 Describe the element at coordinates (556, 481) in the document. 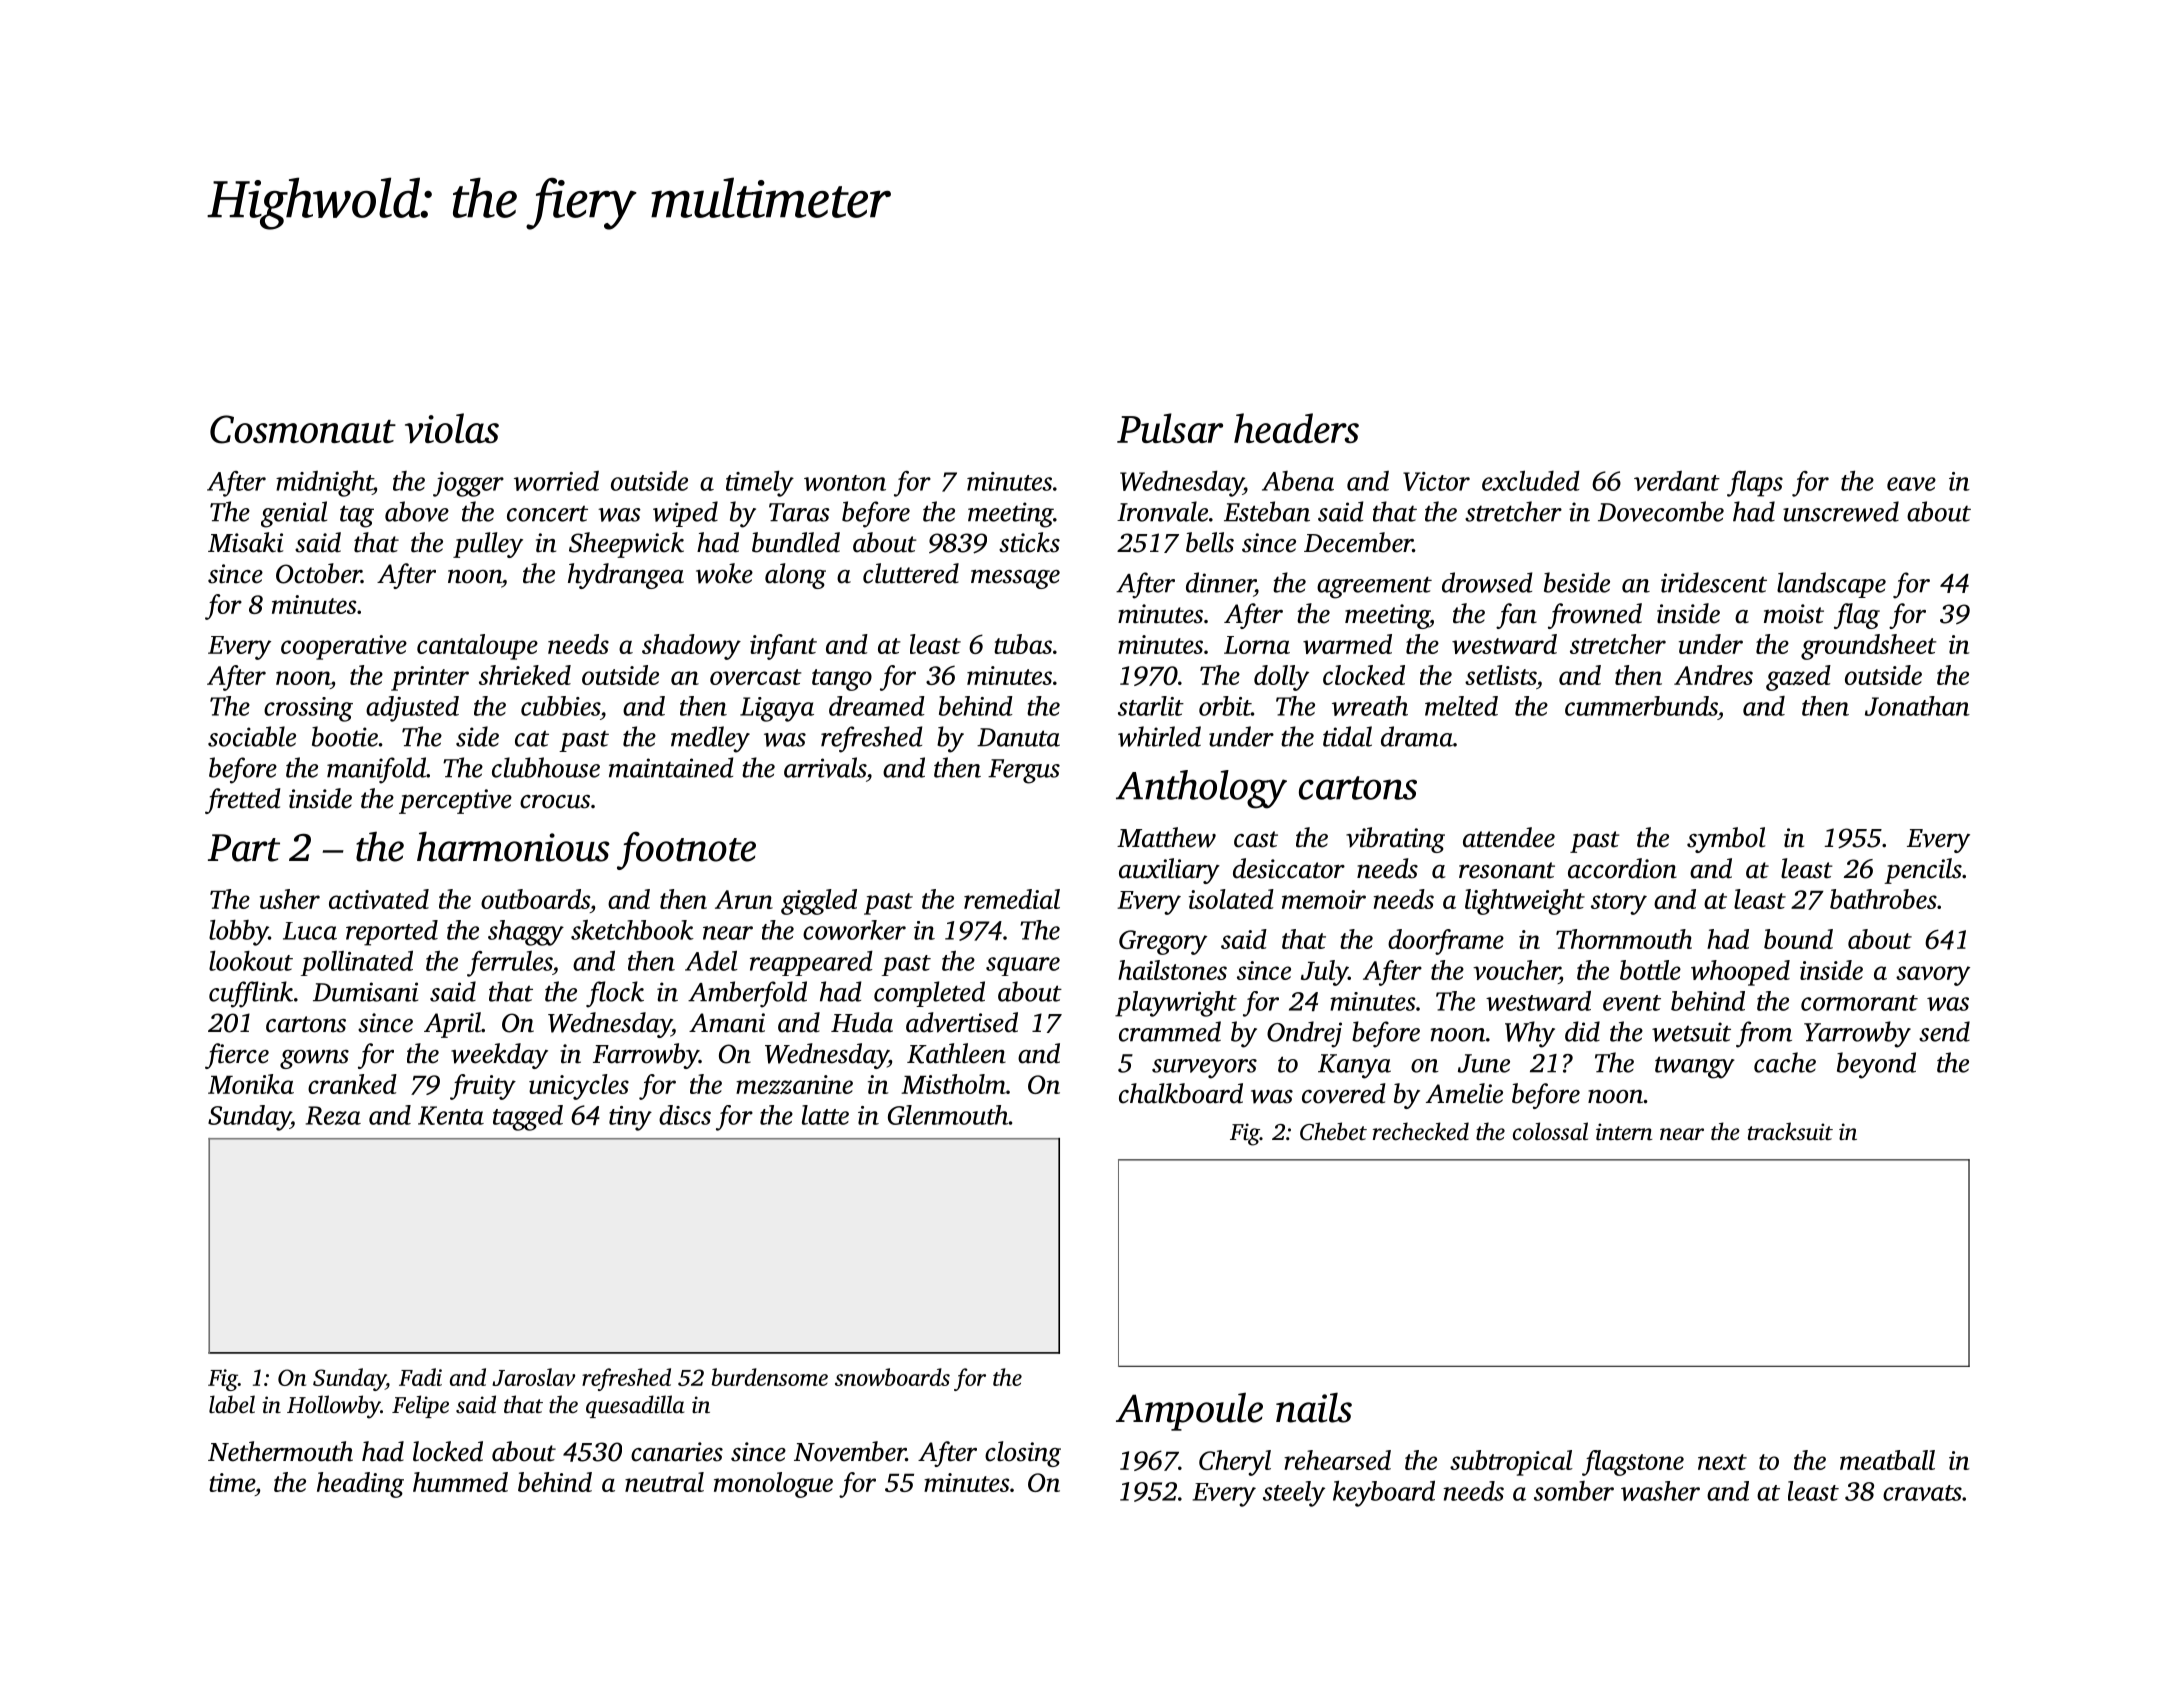

I see `worried` at that location.
